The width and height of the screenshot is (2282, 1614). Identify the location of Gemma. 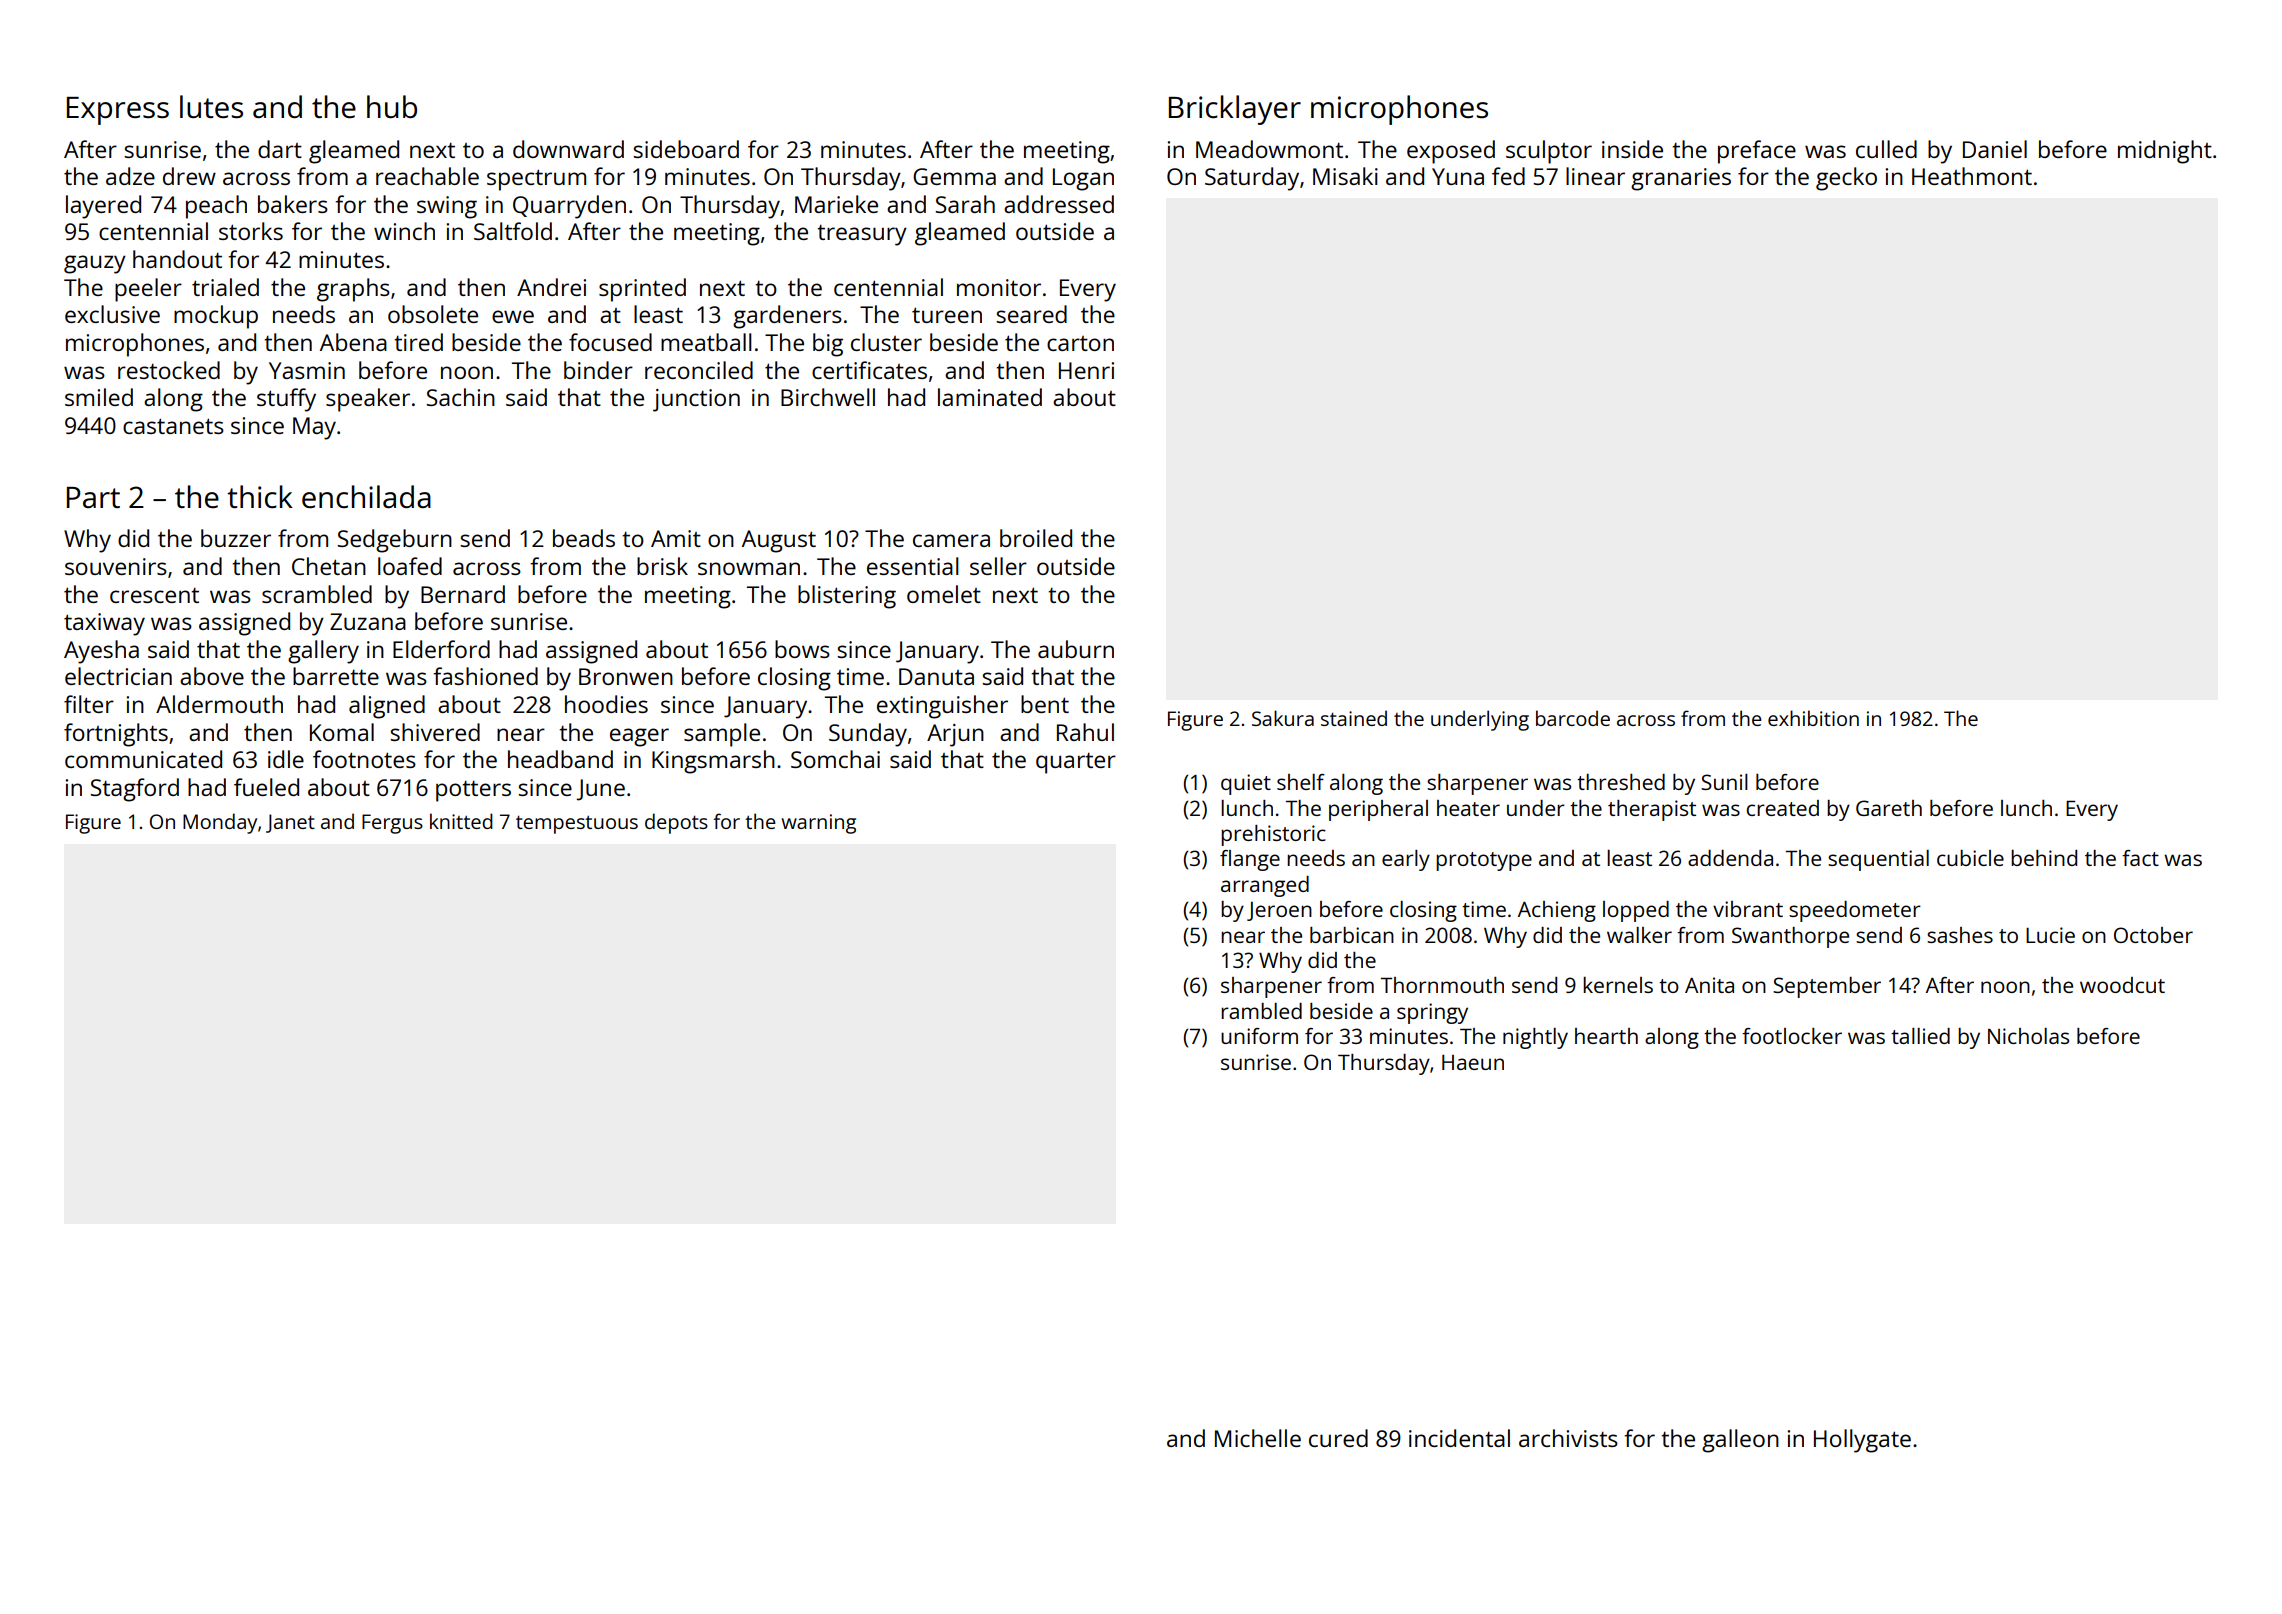
(954, 176).
